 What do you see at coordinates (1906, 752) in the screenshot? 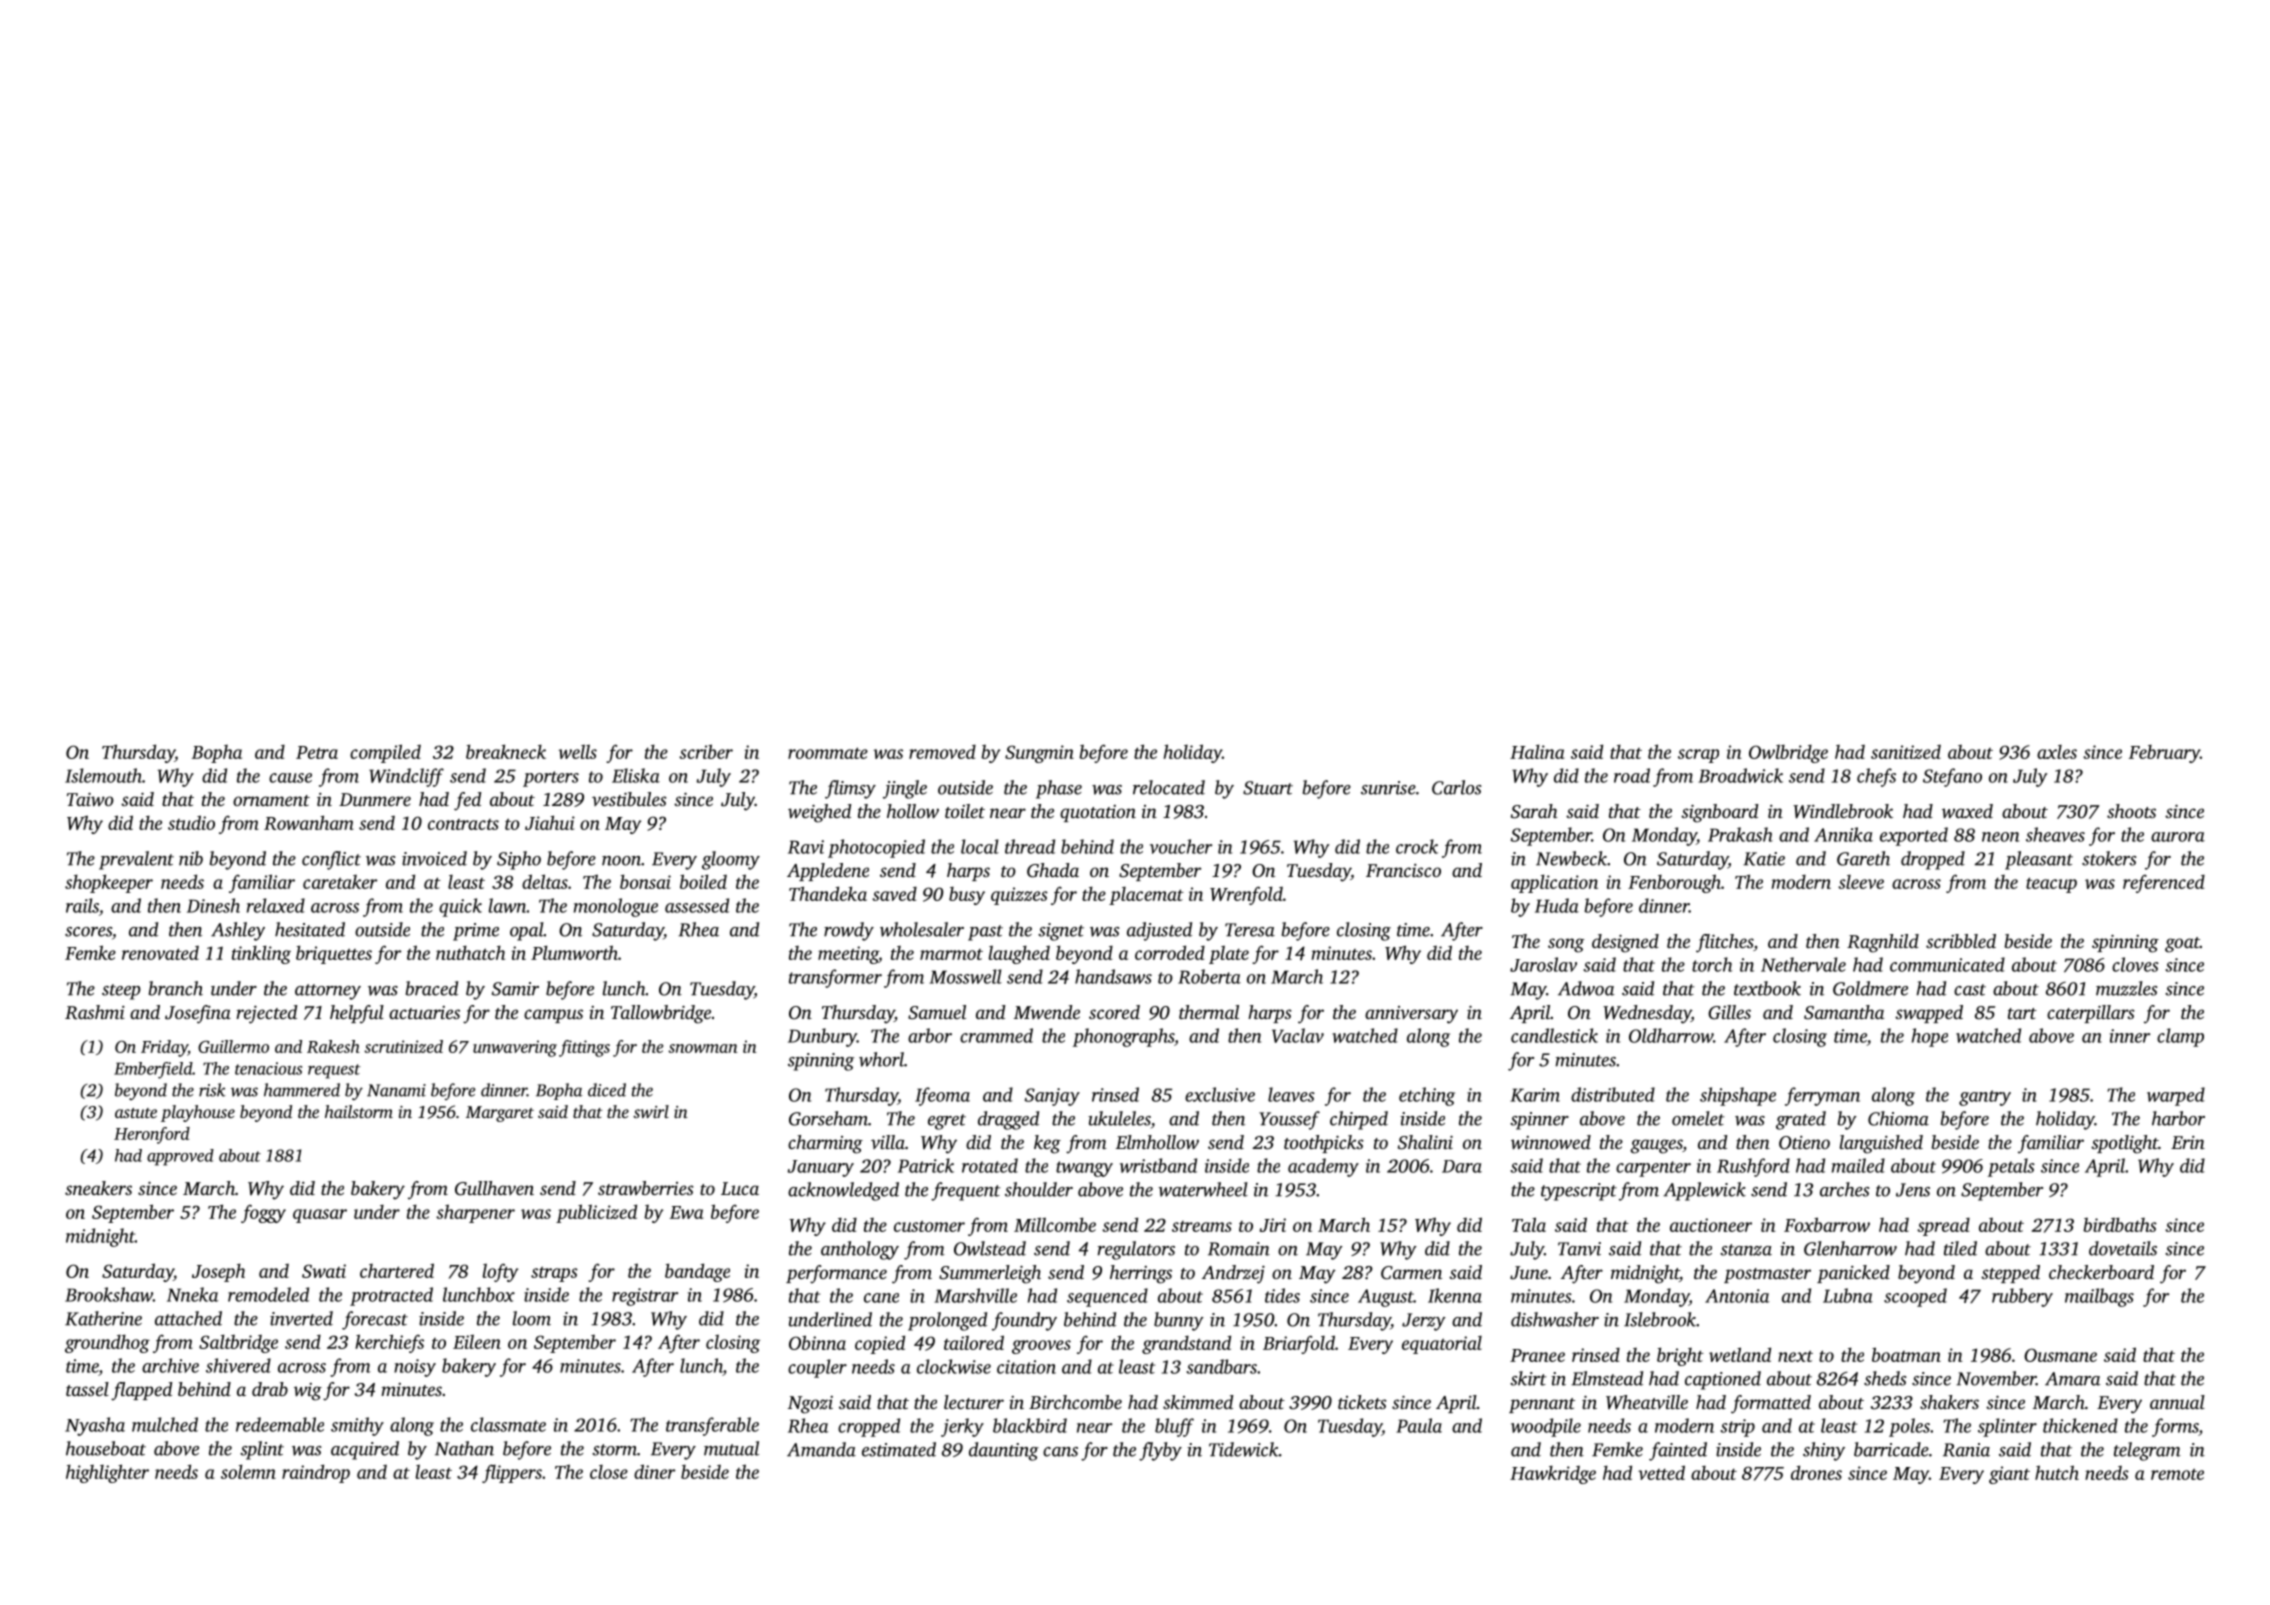
I see `sanitized` at bounding box center [1906, 752].
